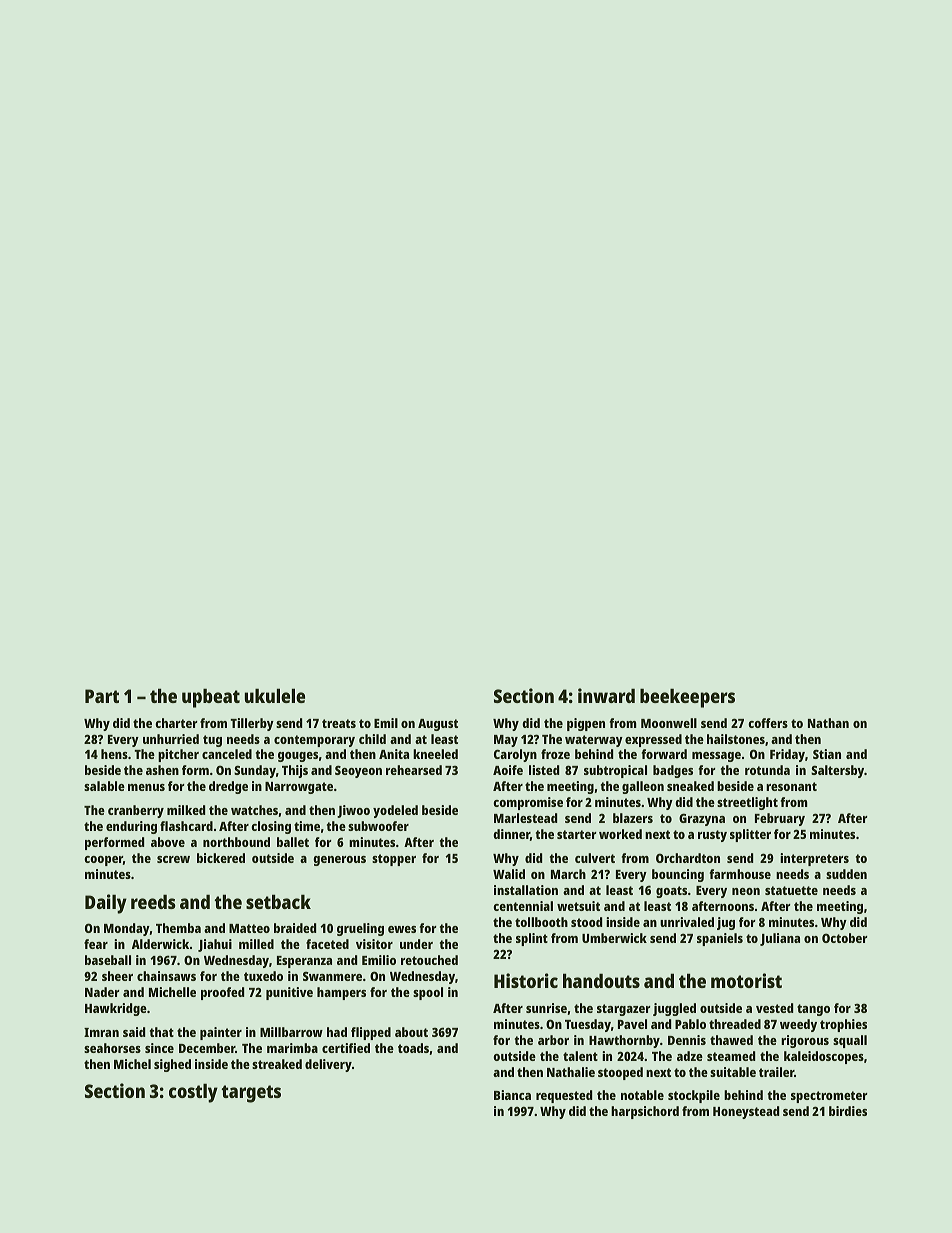 The image size is (952, 1233). I want to click on beekeepers, so click(687, 698).
